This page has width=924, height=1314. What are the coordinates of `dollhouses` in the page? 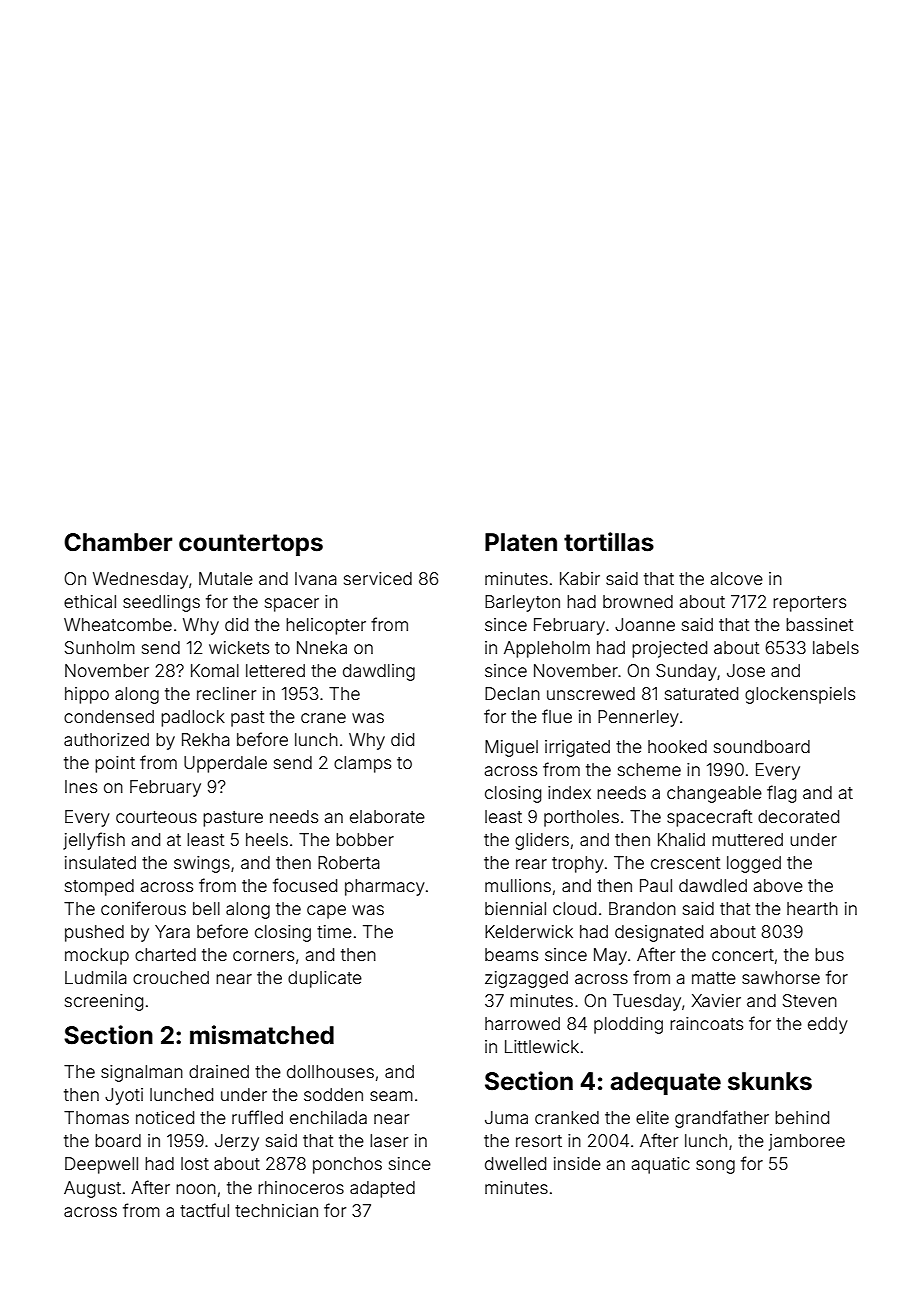 It's located at (330, 1071).
